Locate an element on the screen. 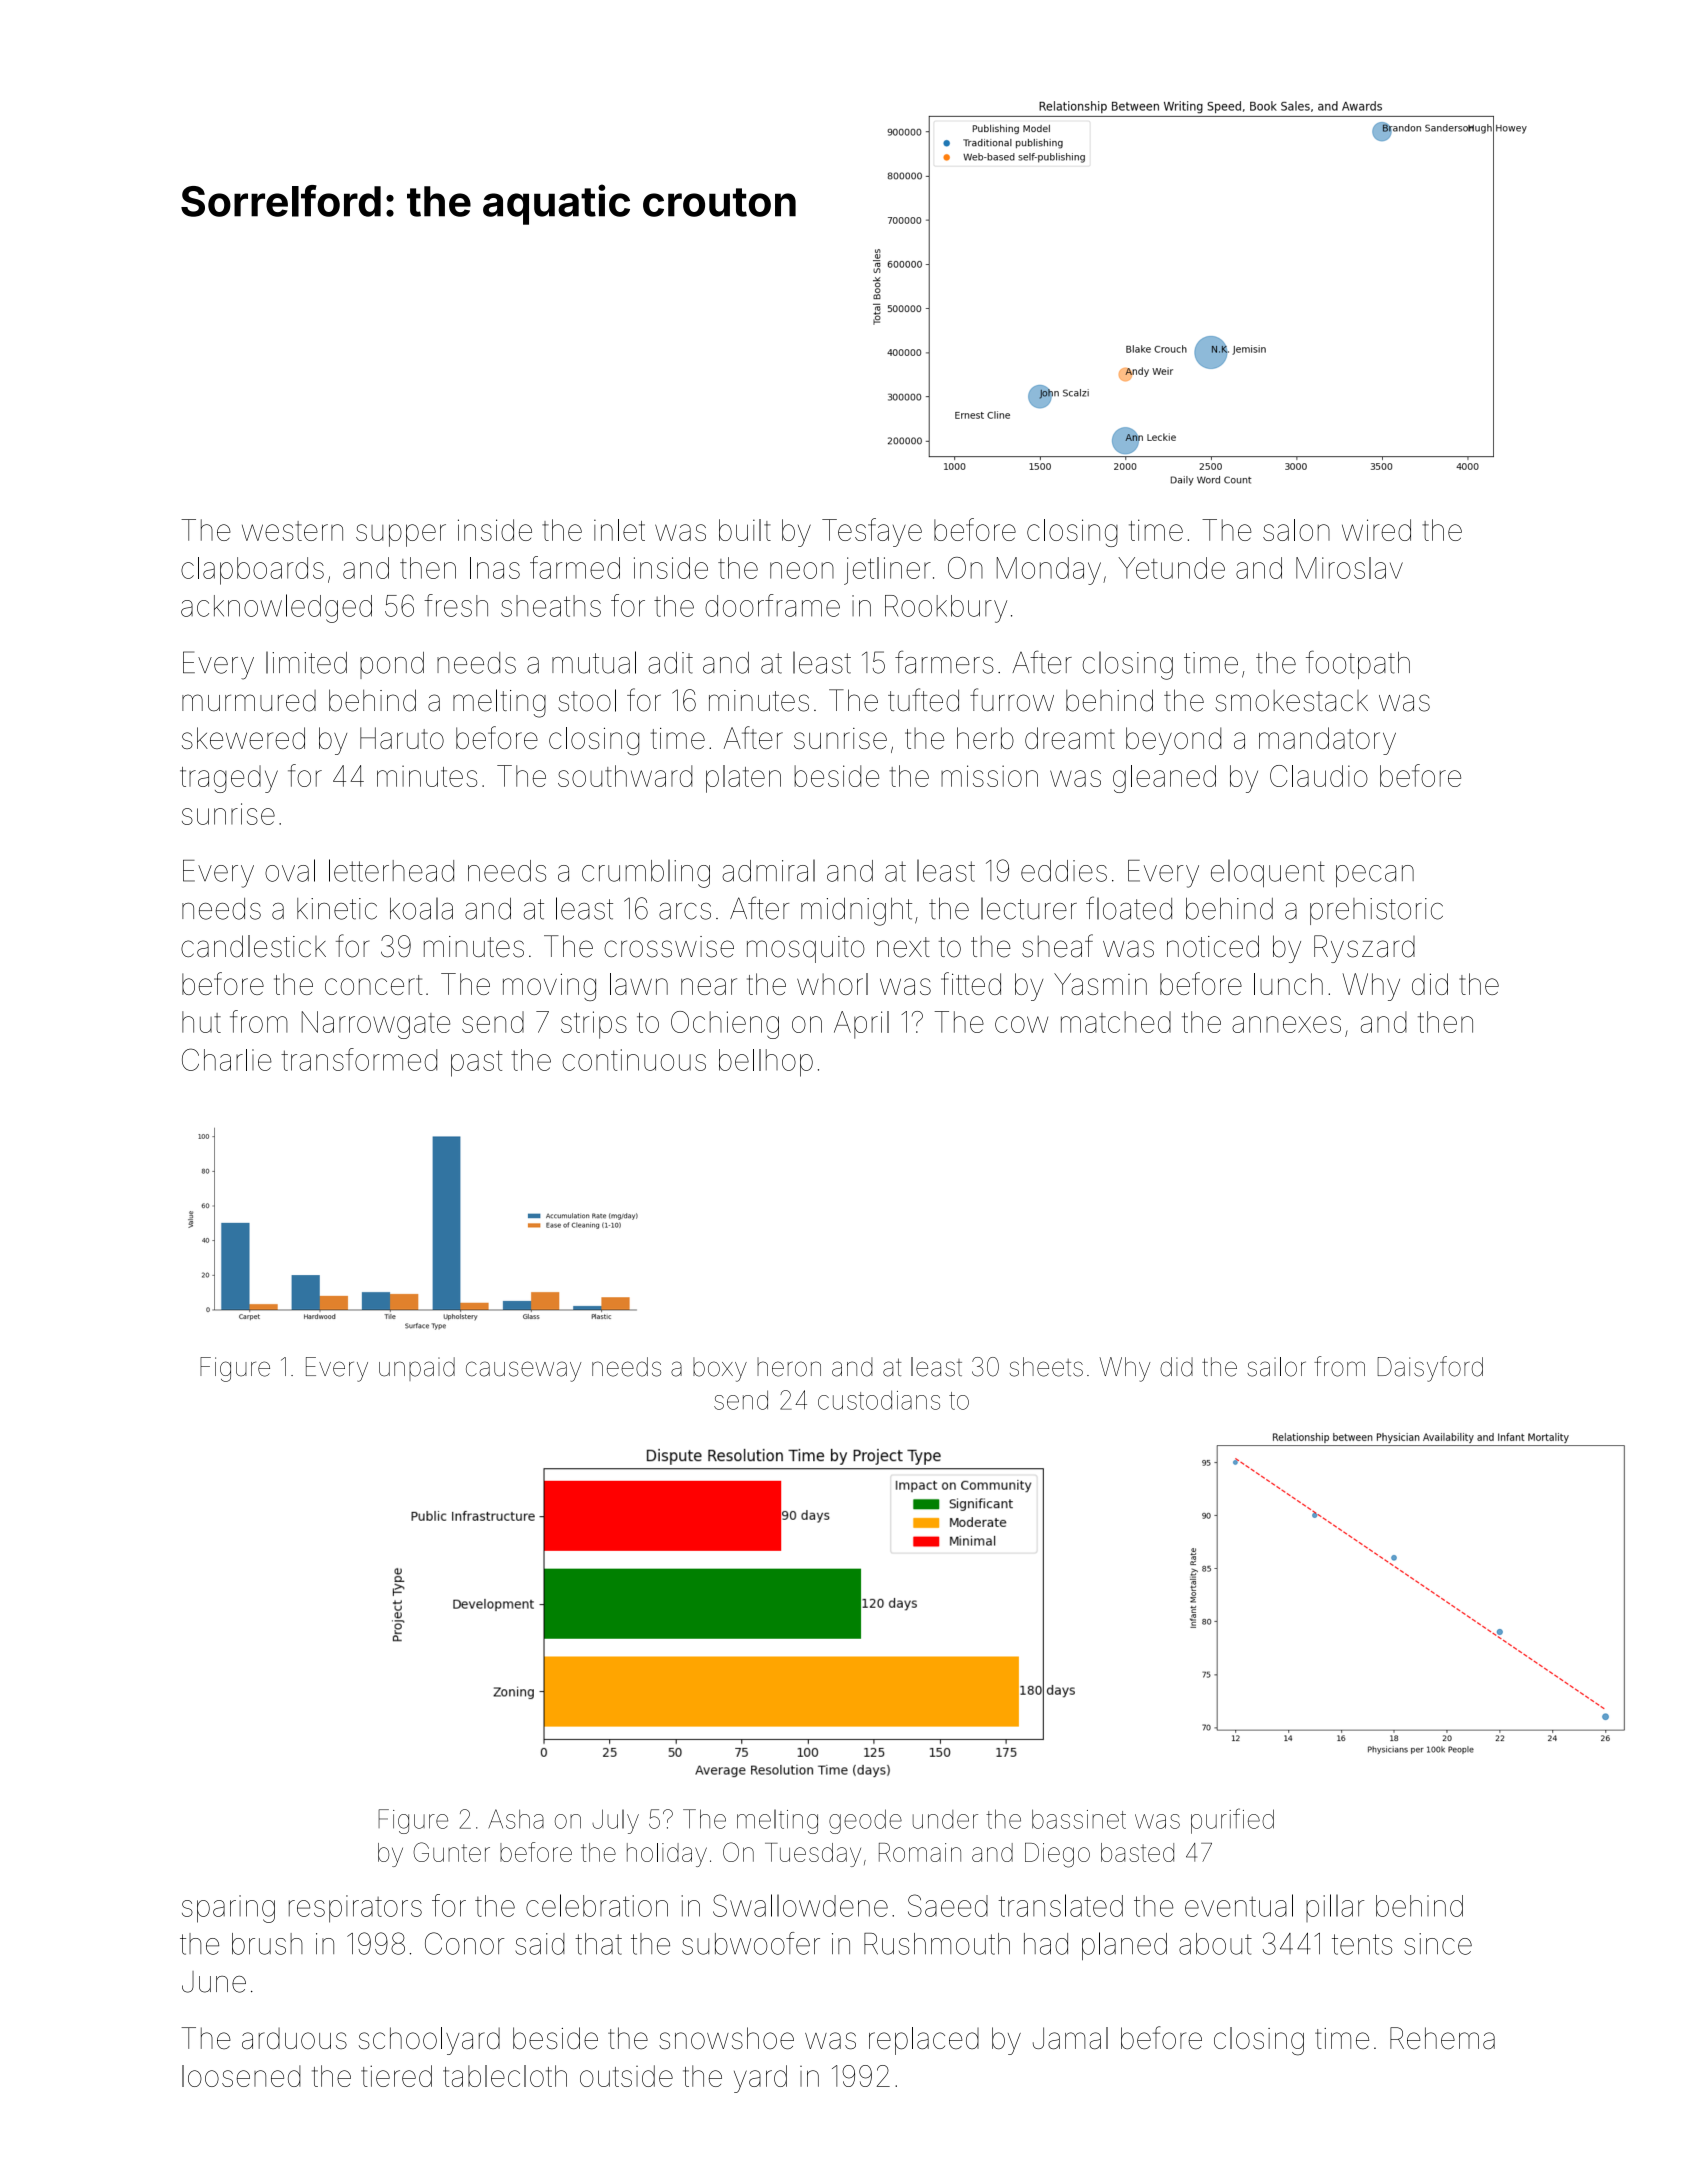  purified is located at coordinates (1232, 1821).
